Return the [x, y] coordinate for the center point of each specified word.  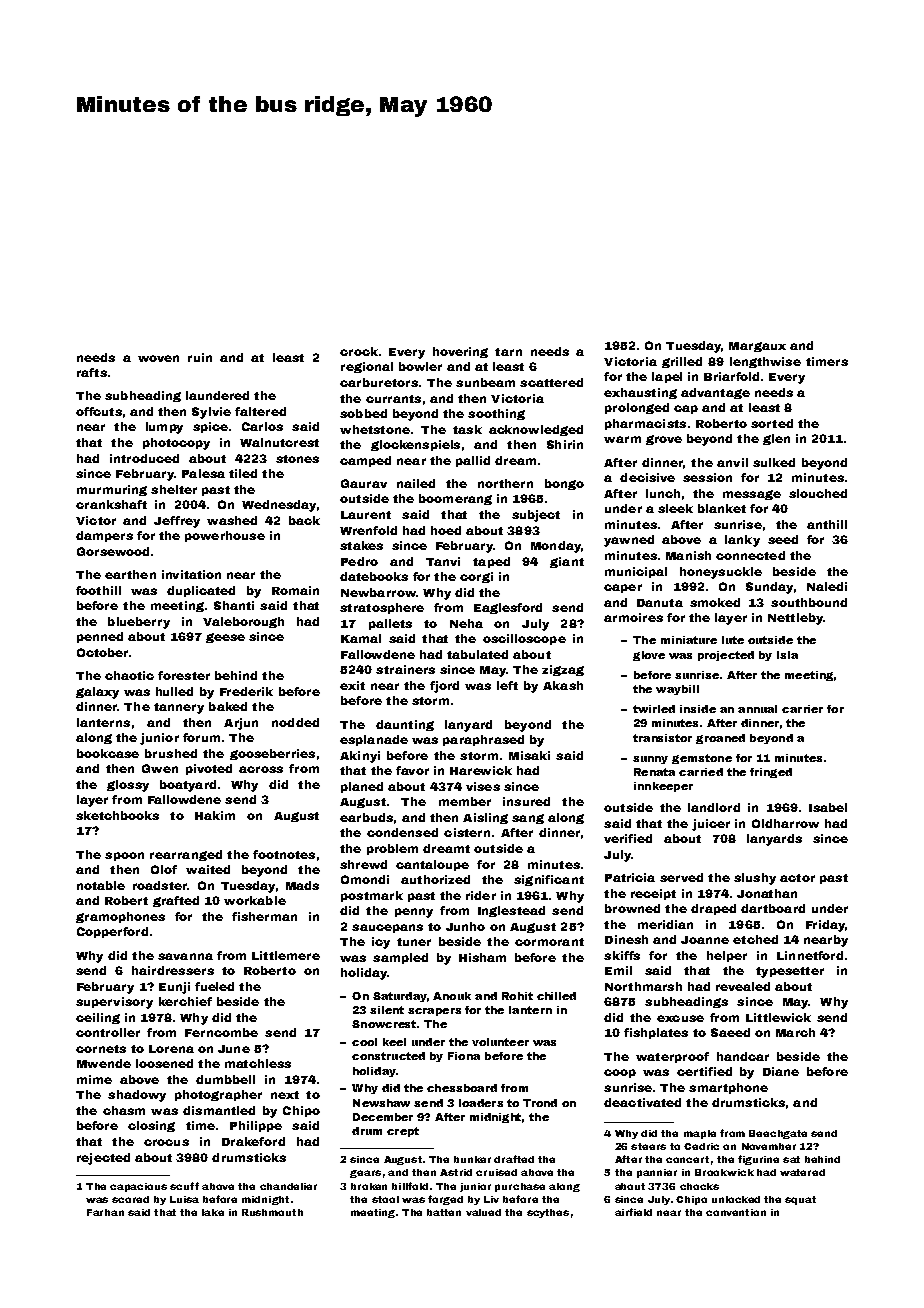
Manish [688, 555]
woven [158, 358]
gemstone [702, 759]
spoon [124, 856]
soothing [496, 414]
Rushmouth [272, 1212]
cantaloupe [432, 865]
